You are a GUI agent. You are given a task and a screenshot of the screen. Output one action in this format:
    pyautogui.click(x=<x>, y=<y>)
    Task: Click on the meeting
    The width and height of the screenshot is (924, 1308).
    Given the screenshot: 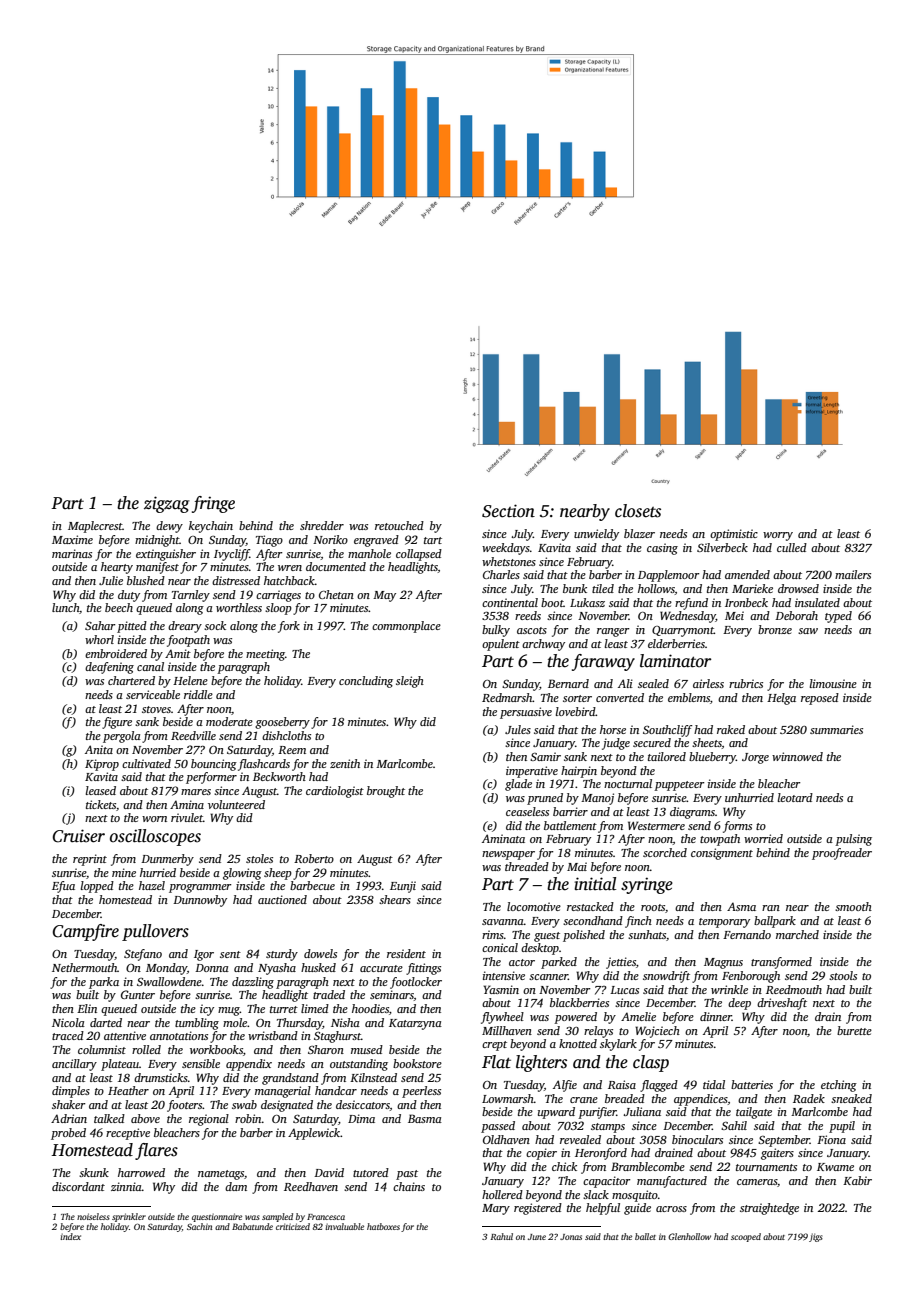 What is the action you would take?
    pyautogui.click(x=265, y=655)
